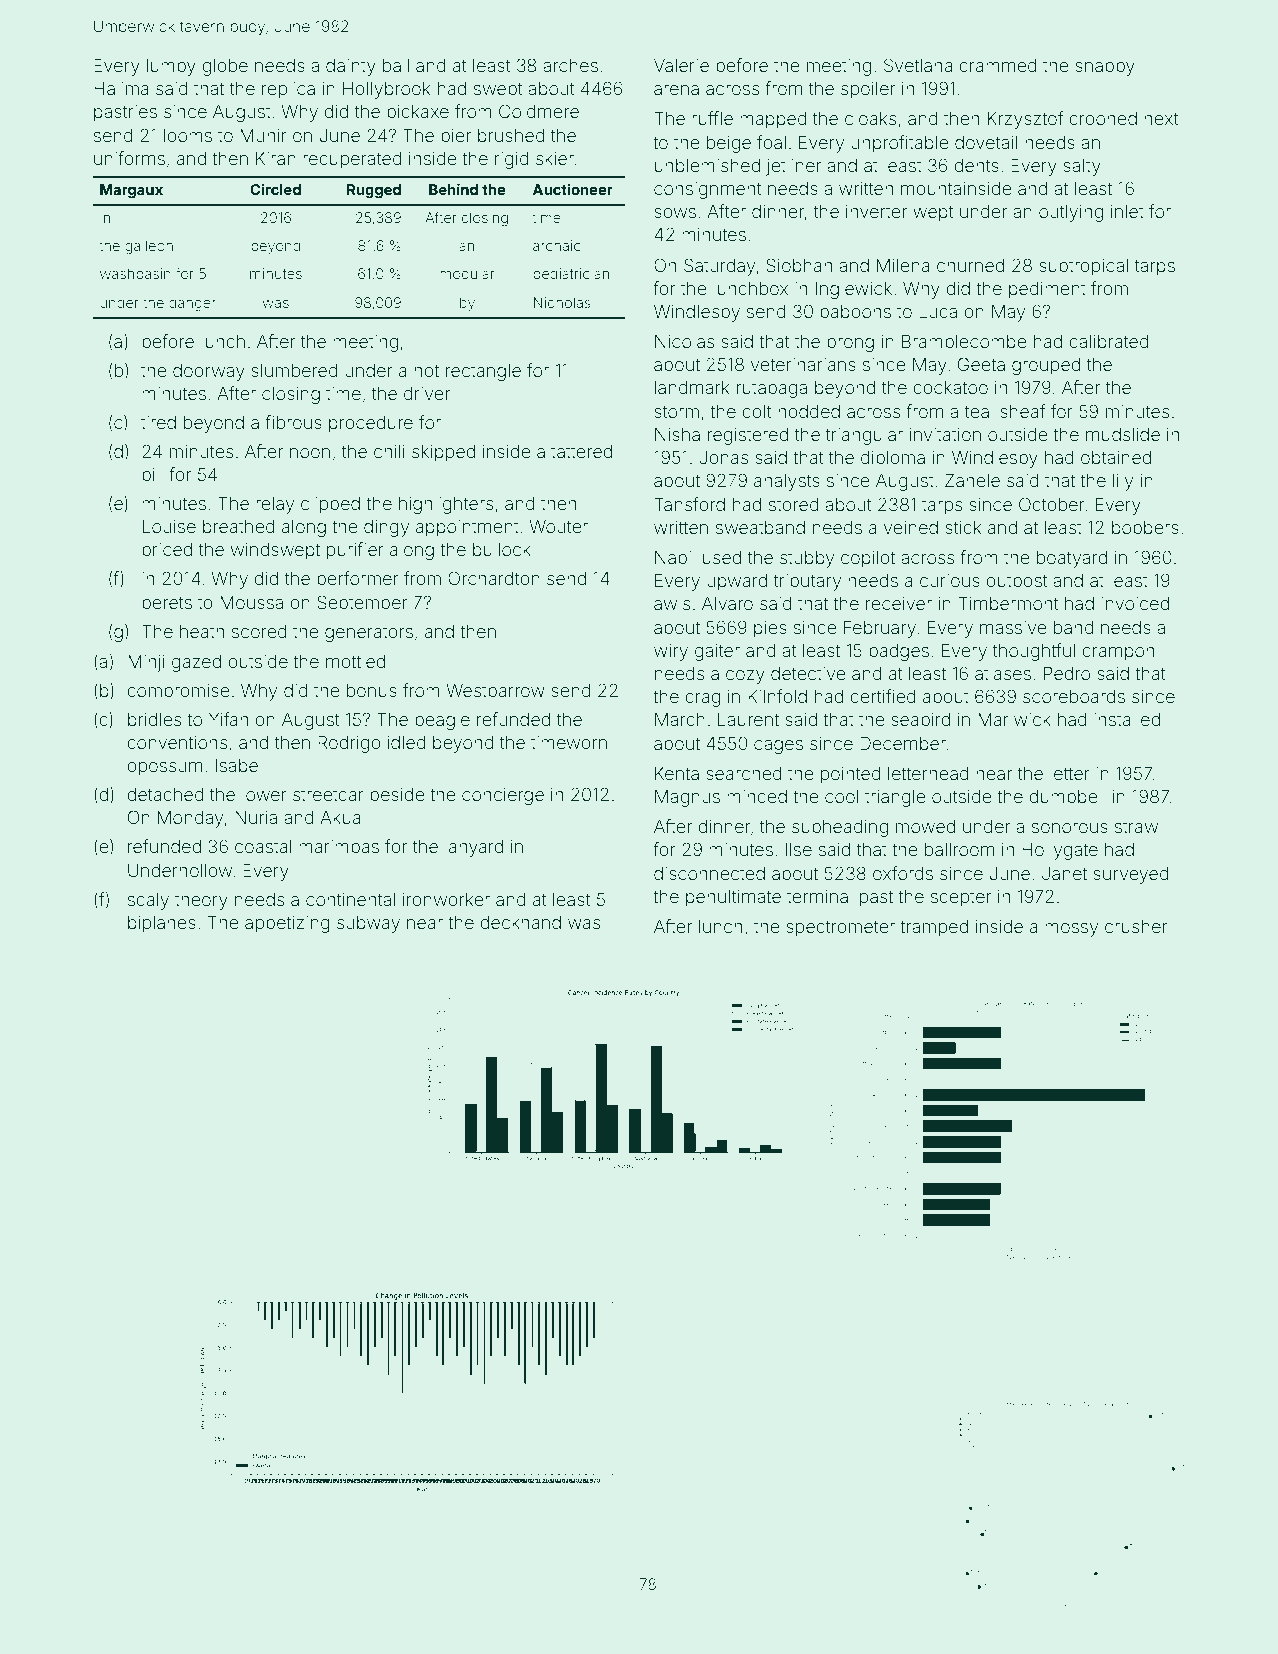 The height and width of the page is (1654, 1278). What do you see at coordinates (729, 144) in the page?
I see `beige` at bounding box center [729, 144].
